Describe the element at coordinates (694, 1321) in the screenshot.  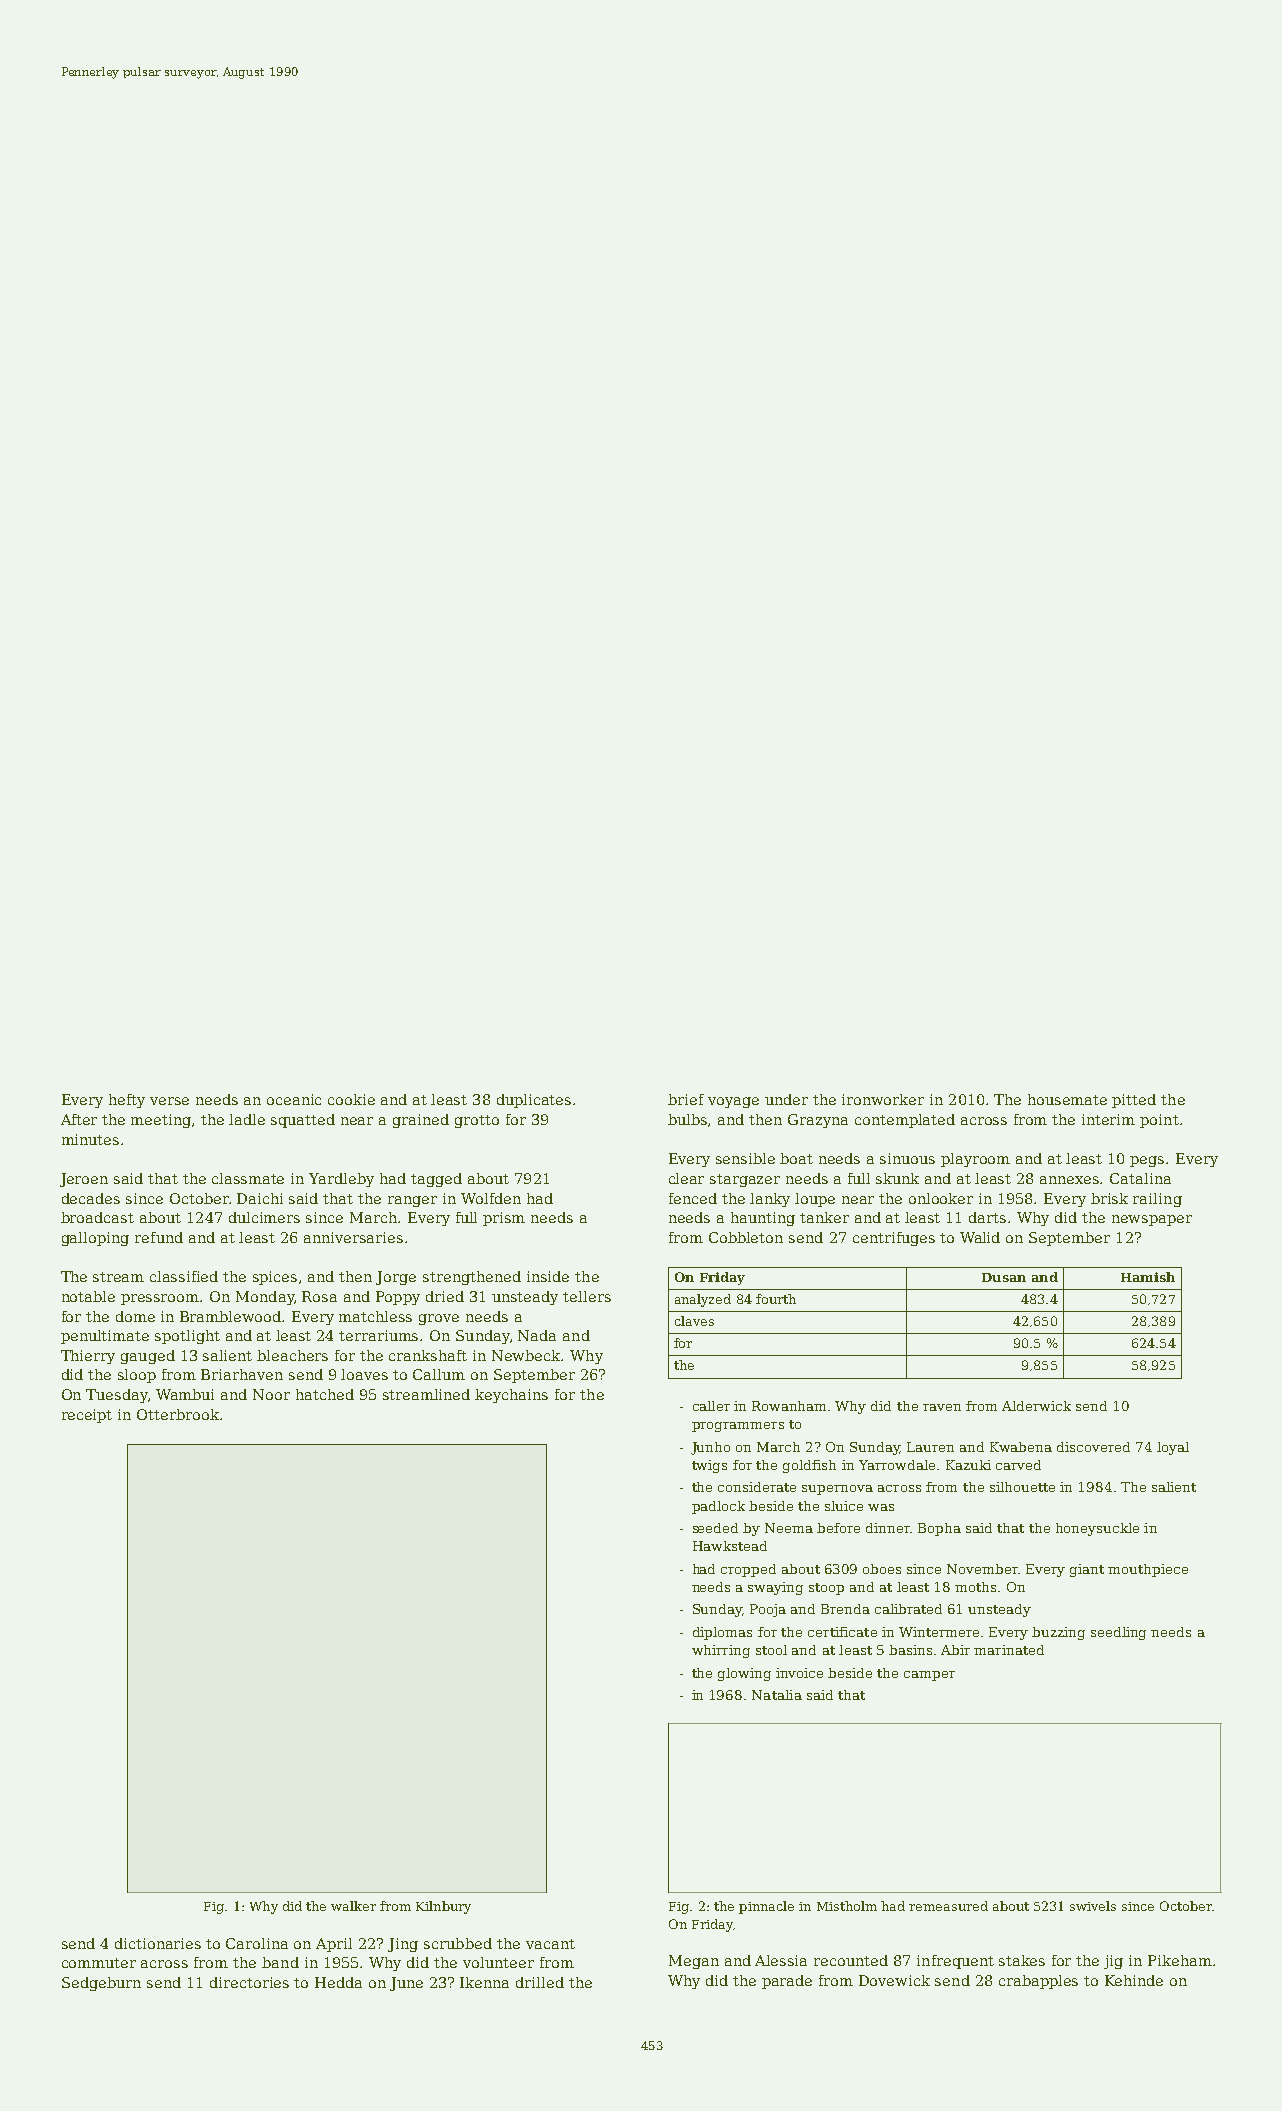
I see `claves` at that location.
